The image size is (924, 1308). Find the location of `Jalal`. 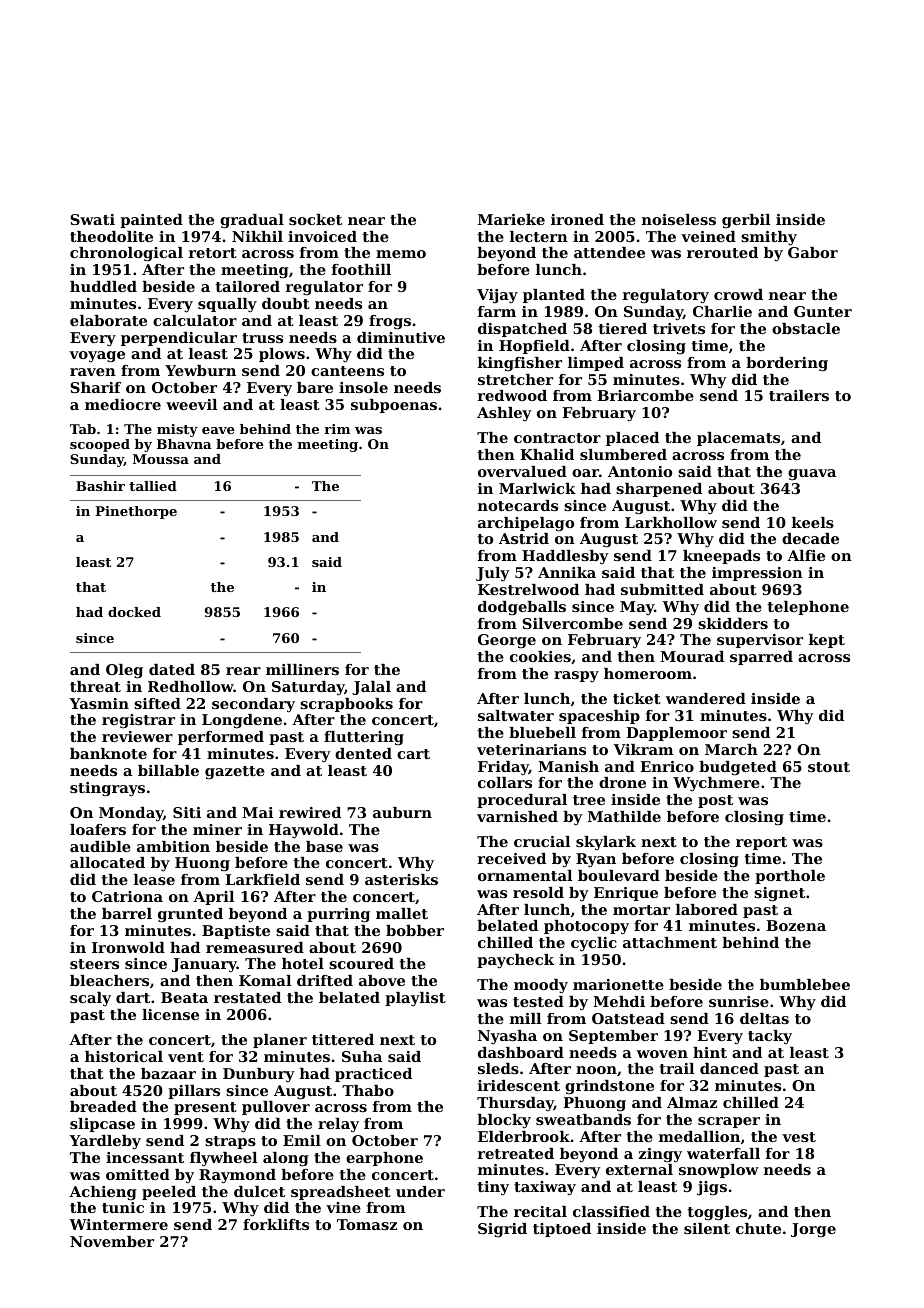

Jalal is located at coordinates (371, 688).
